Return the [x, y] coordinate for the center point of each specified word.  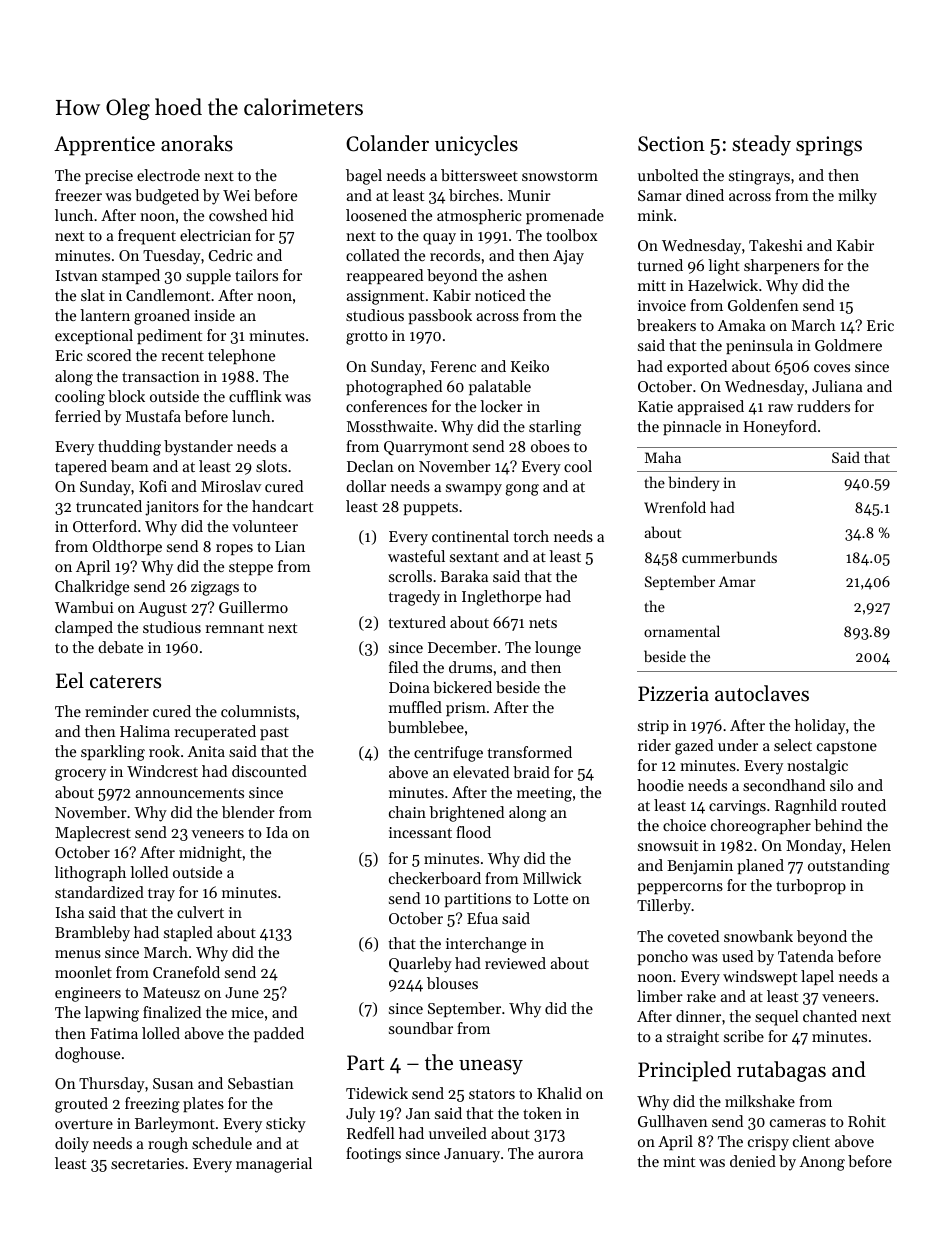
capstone [847, 747]
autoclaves [762, 693]
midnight [210, 854]
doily [72, 1145]
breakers [666, 325]
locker [501, 406]
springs [829, 146]
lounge [558, 649]
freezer [78, 195]
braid [531, 772]
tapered [81, 467]
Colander [387, 143]
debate [120, 647]
